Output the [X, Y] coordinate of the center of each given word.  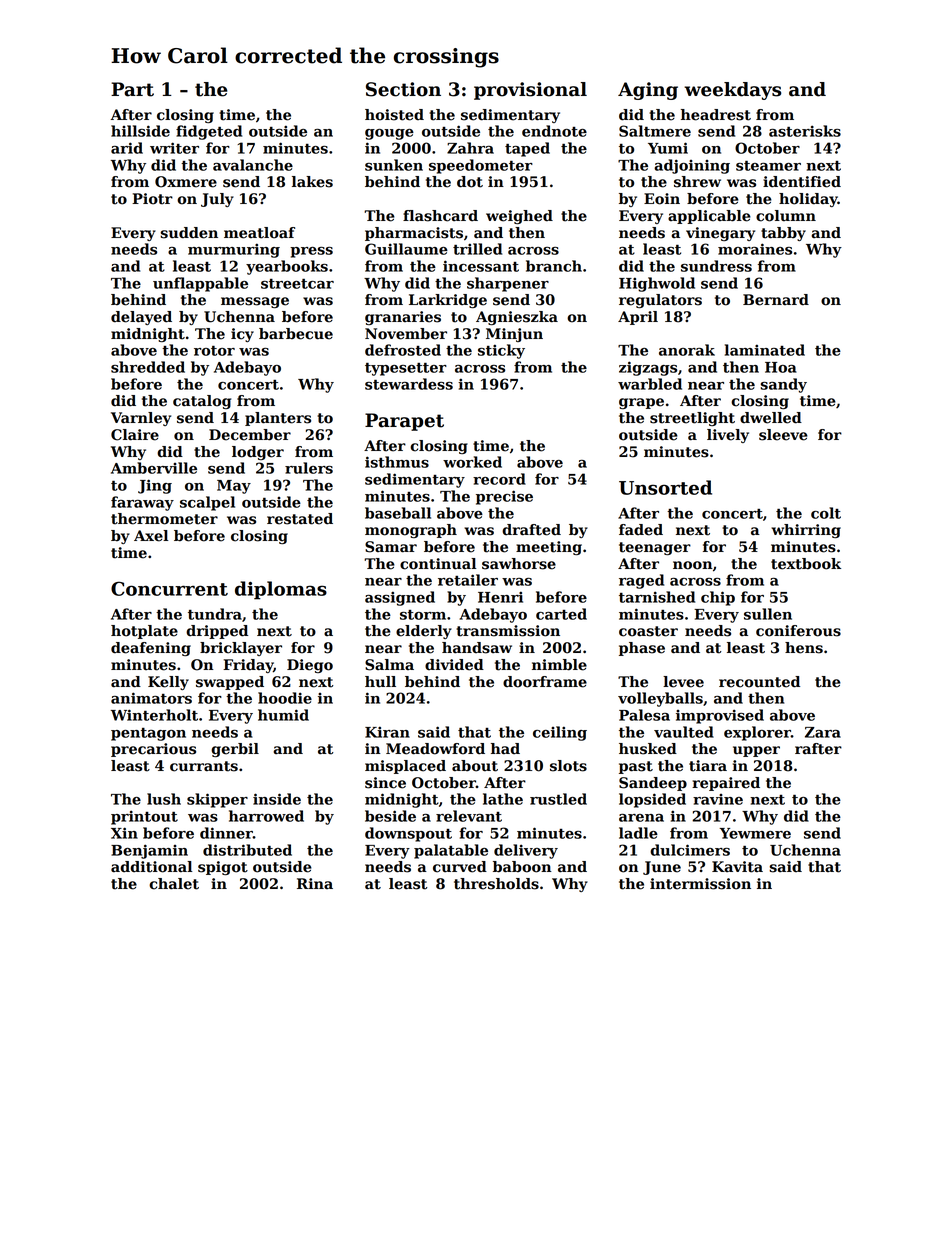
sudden [189, 233]
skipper [217, 800]
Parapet [404, 422]
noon [692, 565]
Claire [135, 435]
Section [403, 89]
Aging [648, 91]
